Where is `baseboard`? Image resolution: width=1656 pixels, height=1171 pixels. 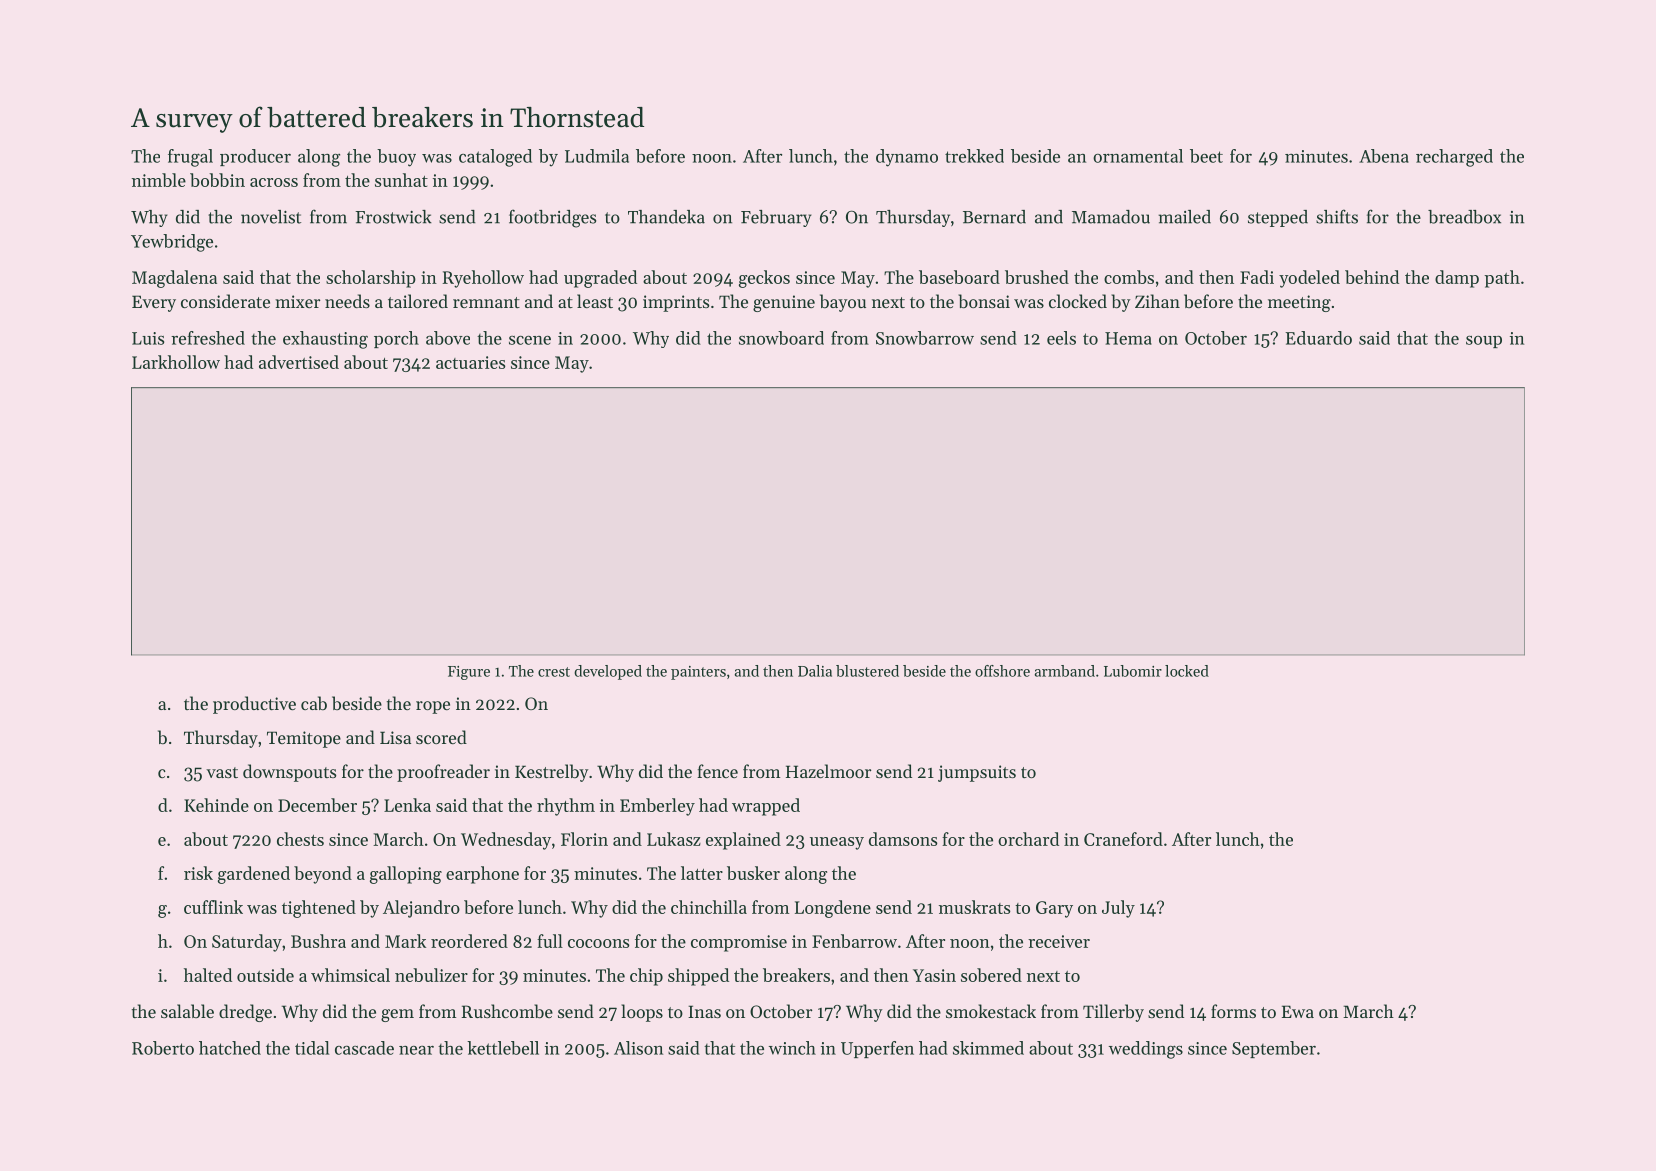 baseboard is located at coordinates (959, 277).
